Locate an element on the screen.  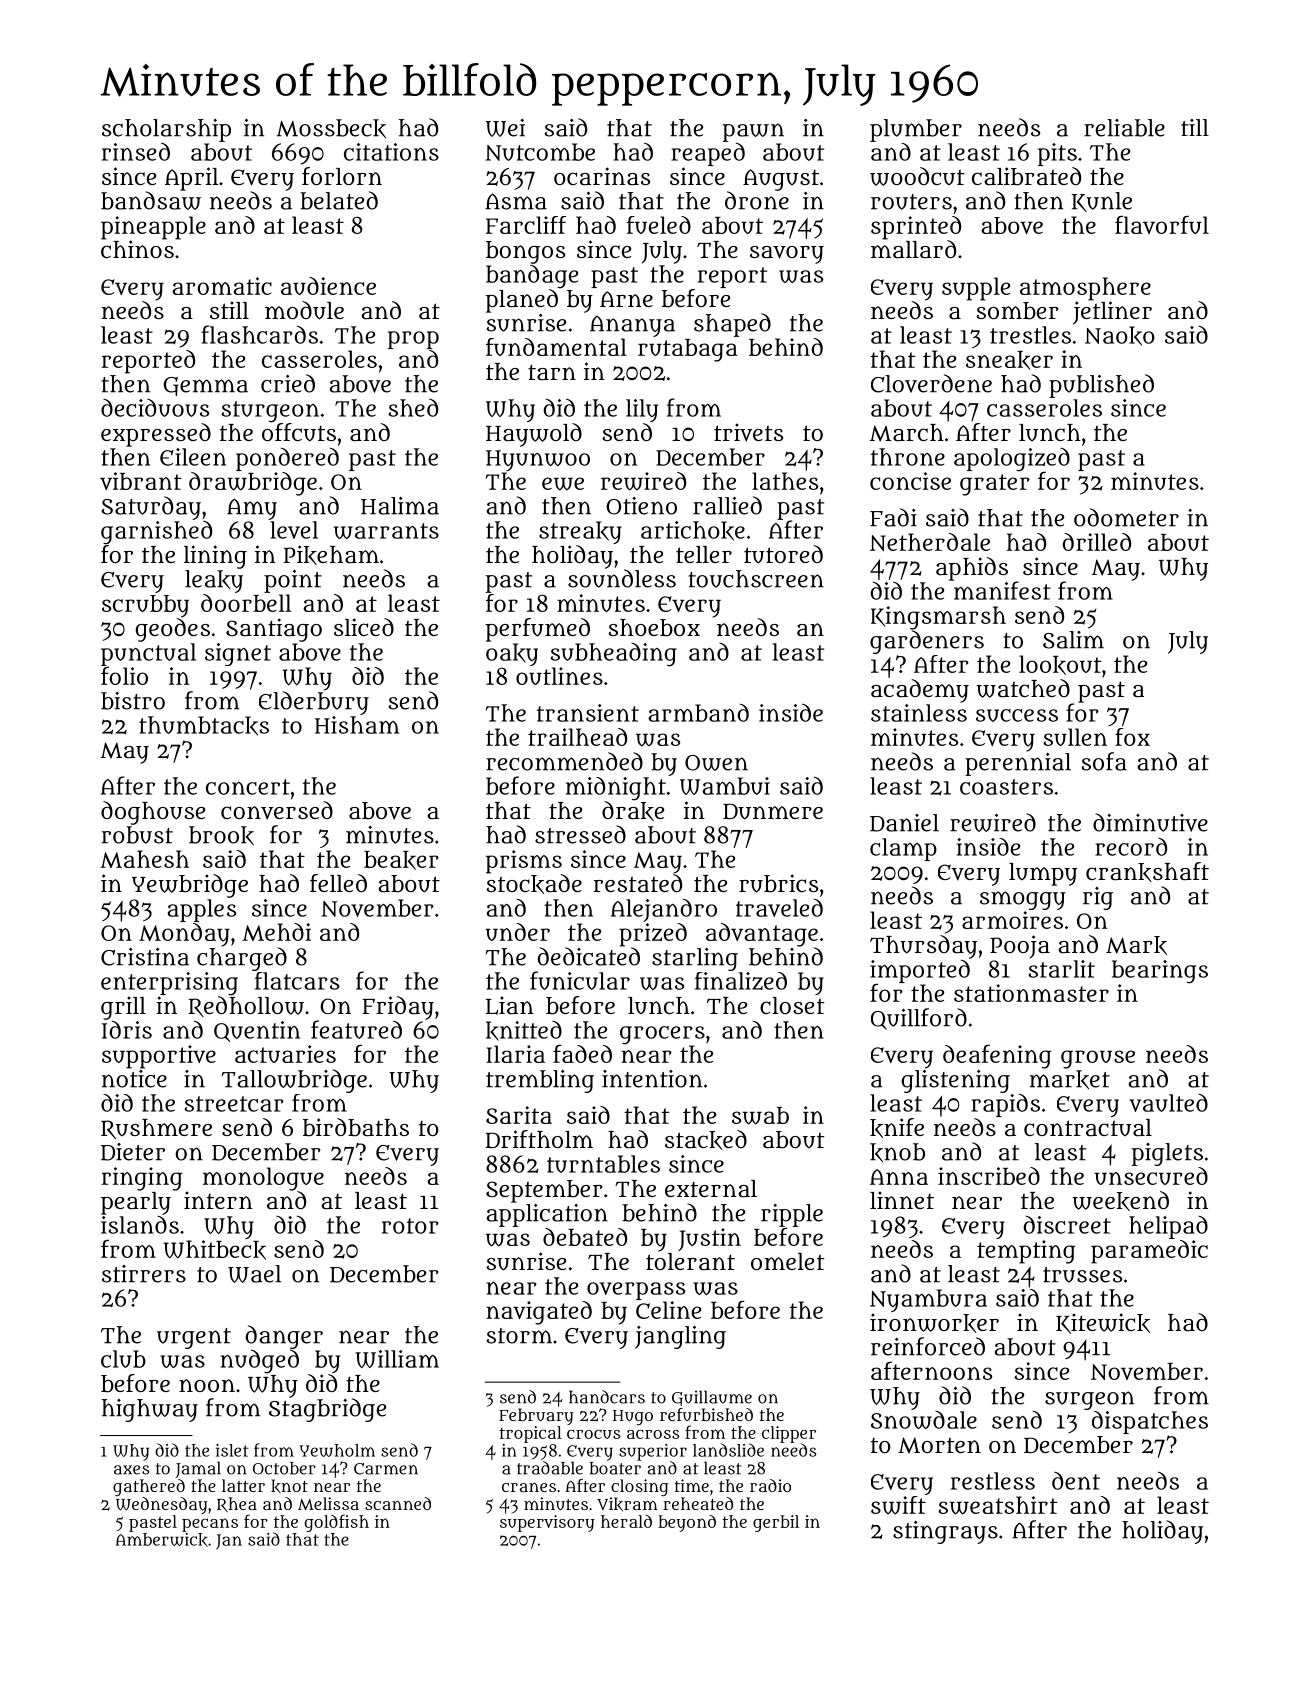
gardeners is located at coordinates (927, 642).
